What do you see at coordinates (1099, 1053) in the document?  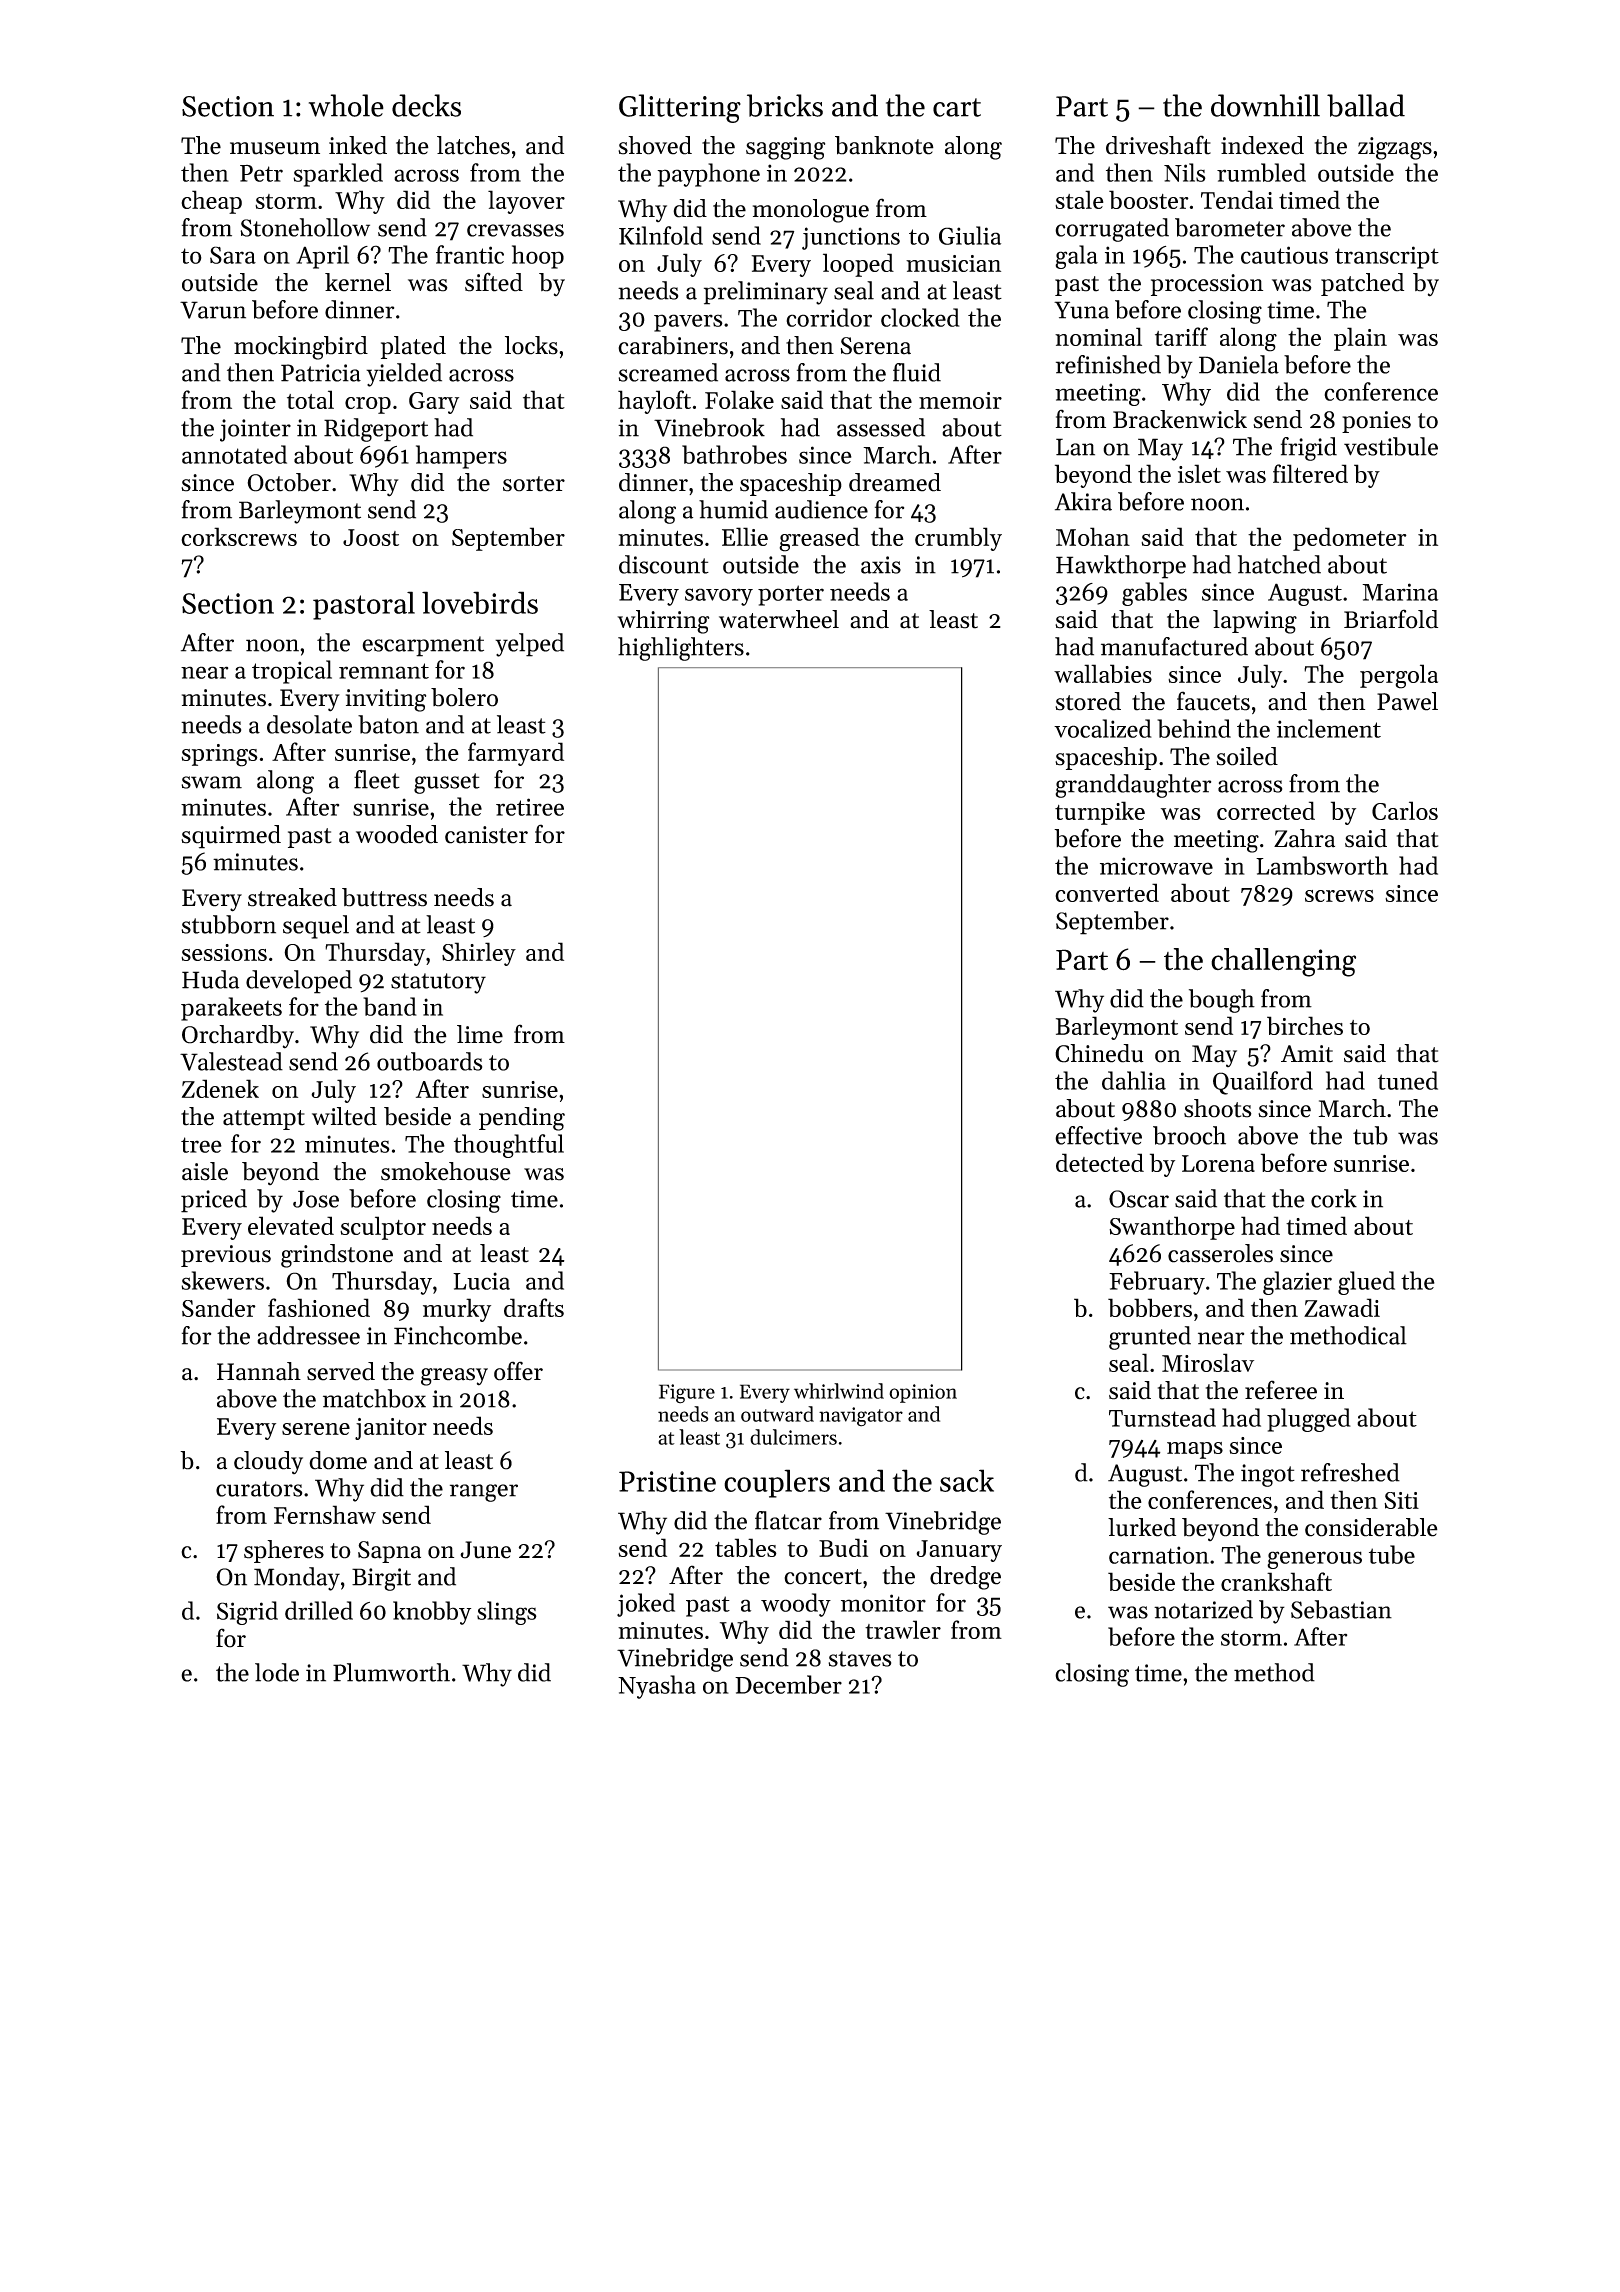 I see `Chinedu` at bounding box center [1099, 1053].
